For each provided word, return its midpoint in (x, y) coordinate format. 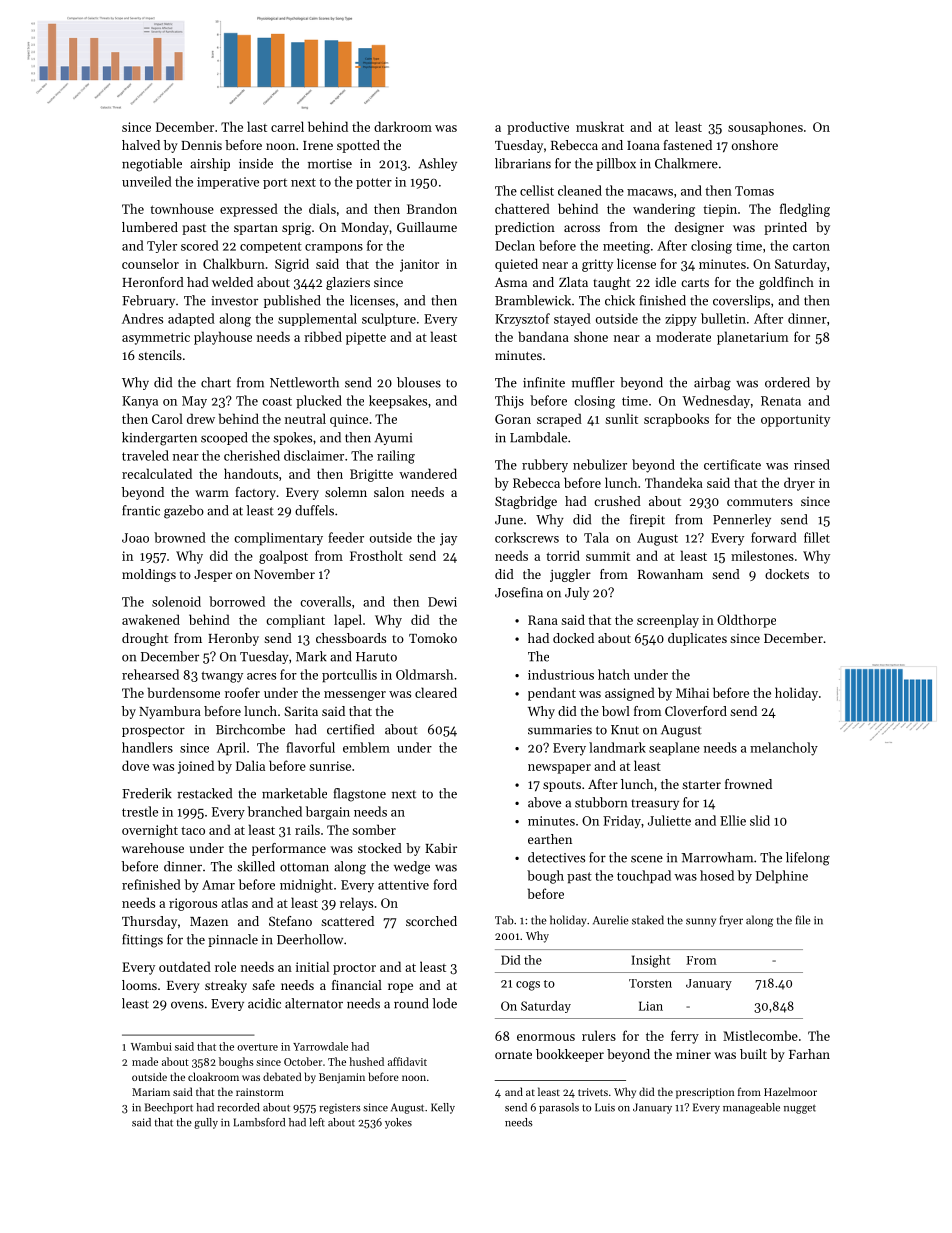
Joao (135, 538)
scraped (559, 420)
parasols (559, 1108)
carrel (287, 126)
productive (538, 128)
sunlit (621, 418)
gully (206, 1123)
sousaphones (765, 128)
